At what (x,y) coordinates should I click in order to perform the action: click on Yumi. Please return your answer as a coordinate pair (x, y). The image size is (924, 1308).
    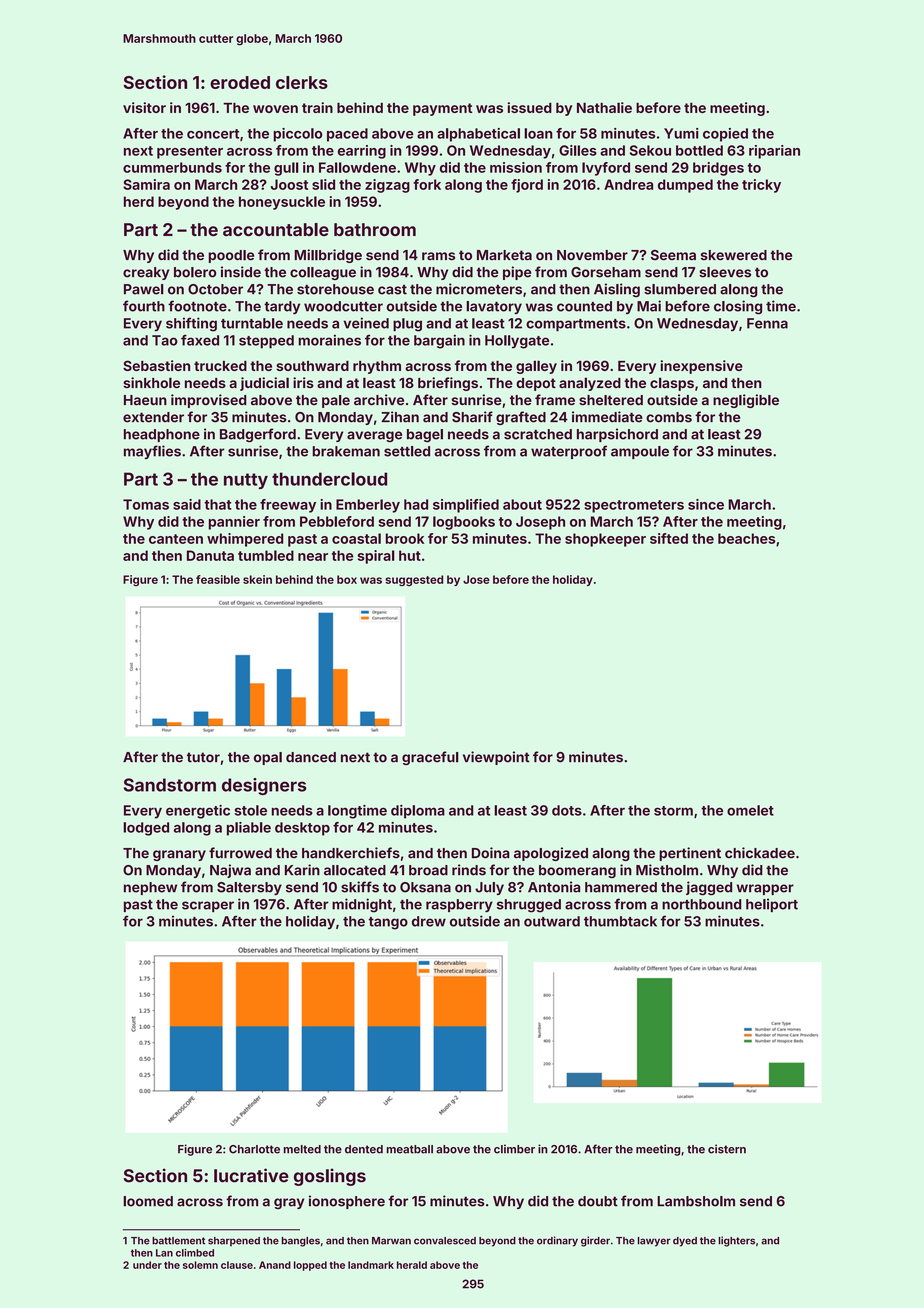
    Looking at the image, I should click on (681, 133).
